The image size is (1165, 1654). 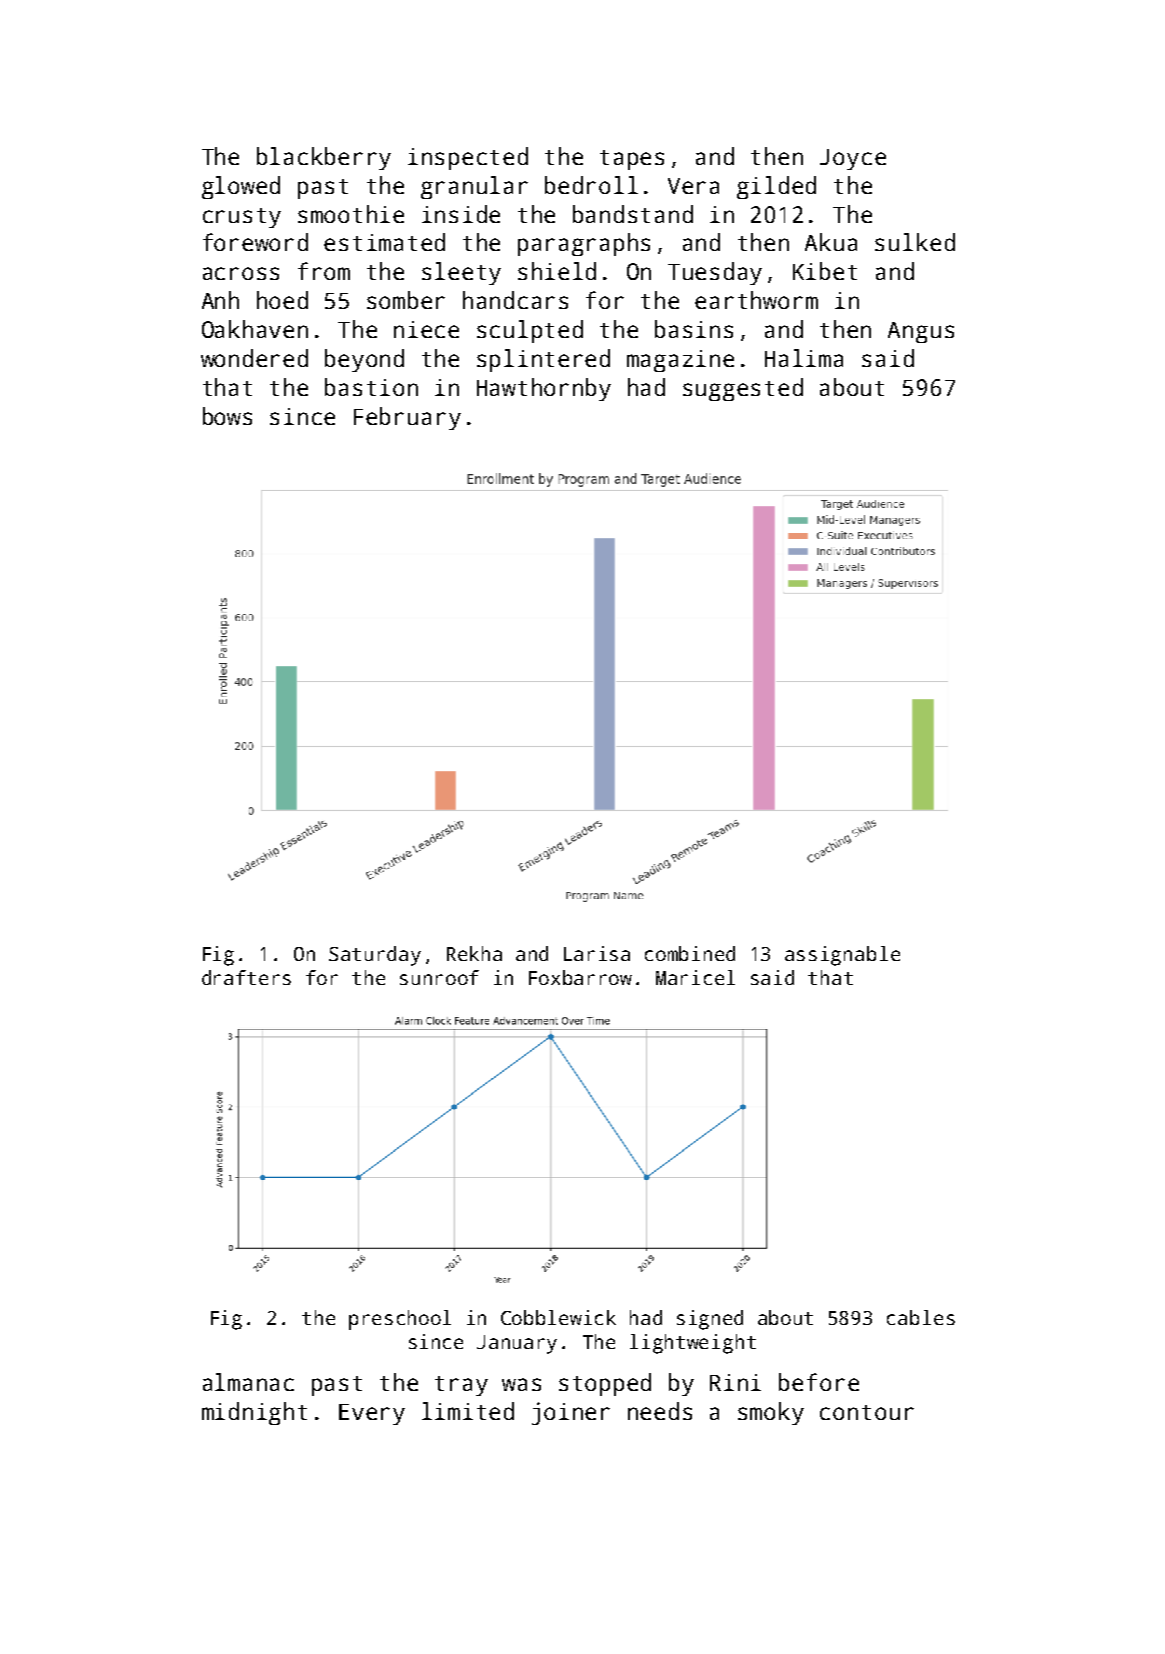 I want to click on Every, so click(x=372, y=1414).
